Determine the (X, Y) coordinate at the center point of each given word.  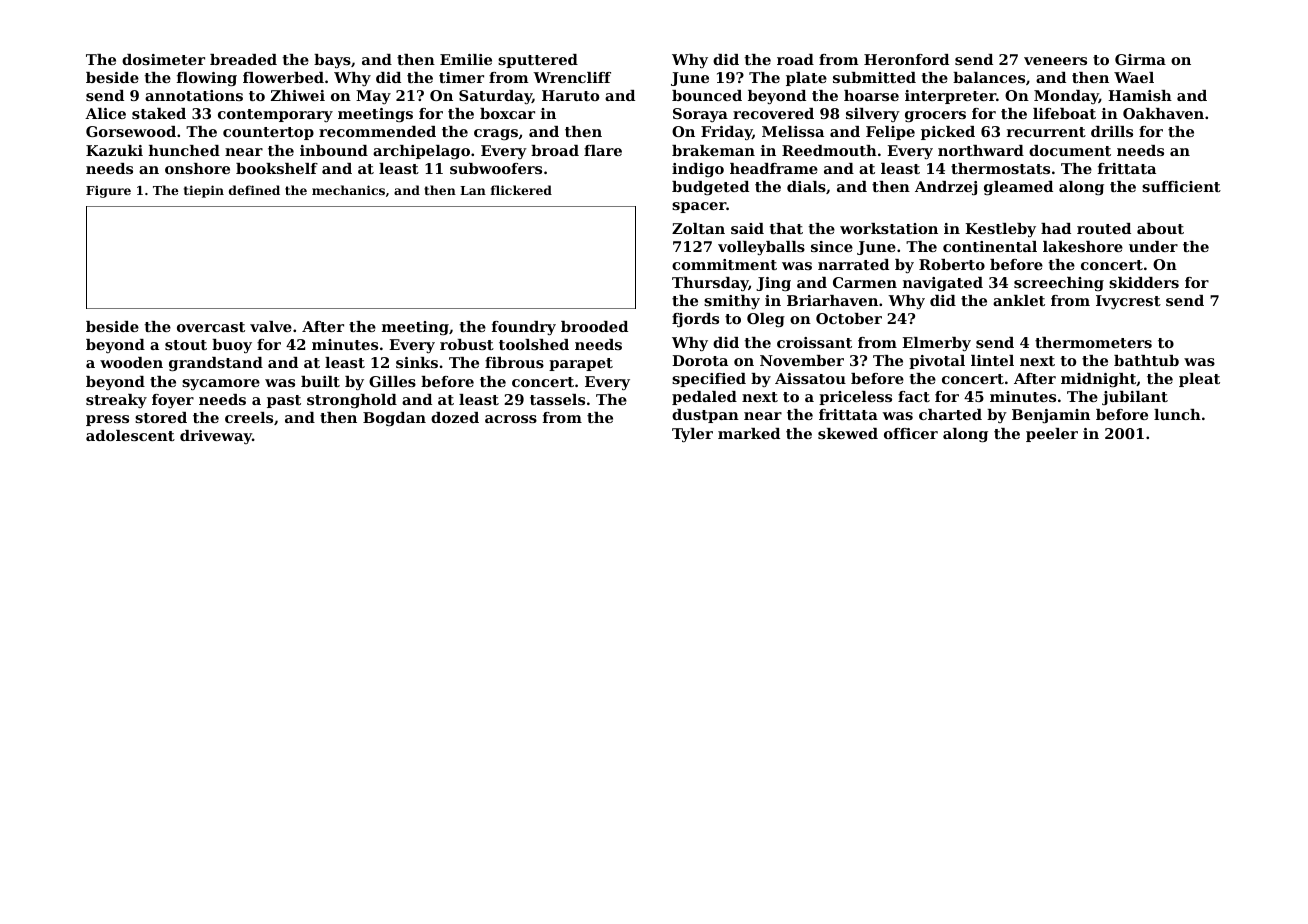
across (511, 419)
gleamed (1018, 188)
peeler (1052, 435)
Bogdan (394, 419)
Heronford (906, 59)
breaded (243, 59)
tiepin (204, 191)
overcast (211, 327)
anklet (1019, 300)
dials (806, 186)
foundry (524, 328)
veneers (1055, 61)
